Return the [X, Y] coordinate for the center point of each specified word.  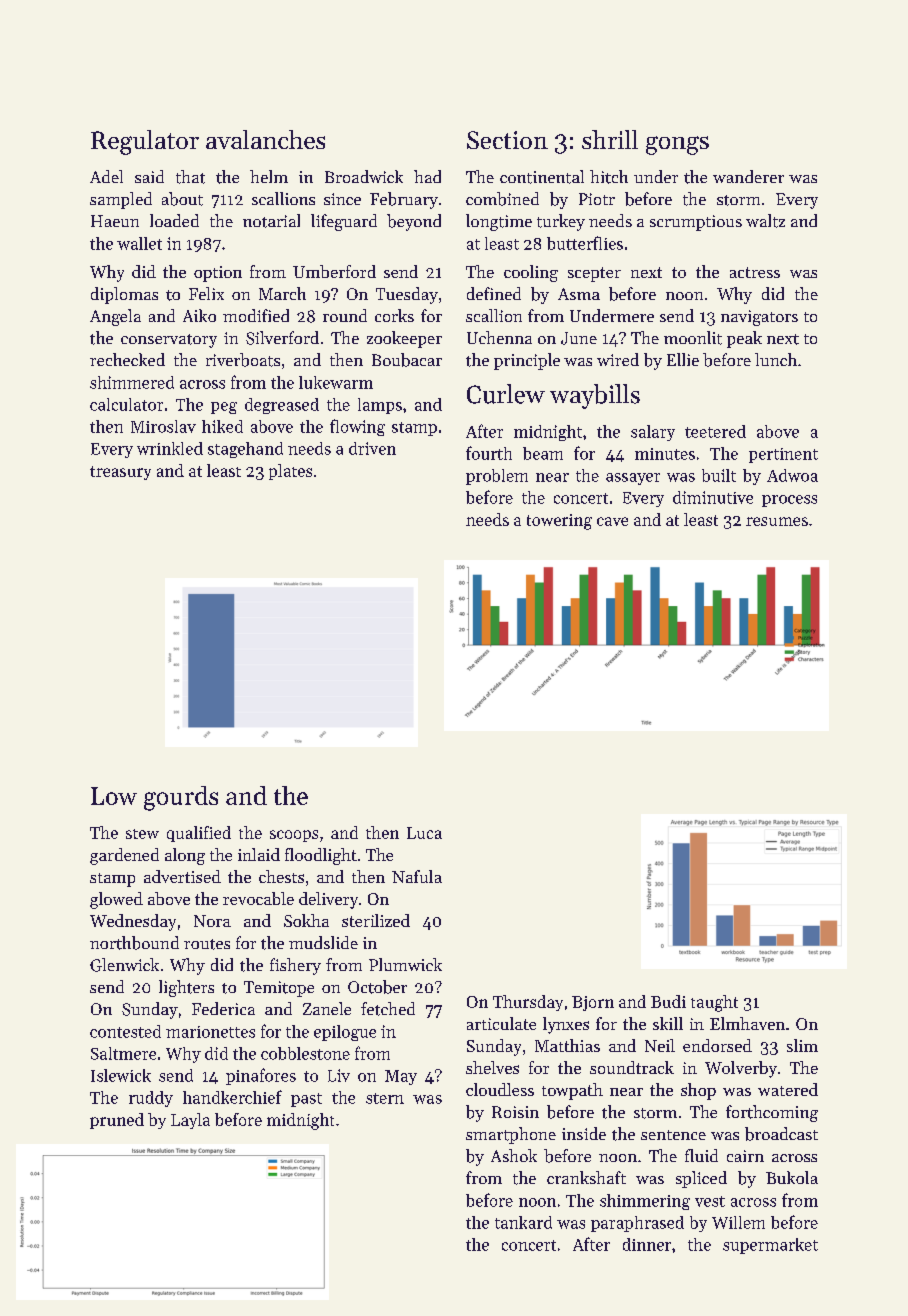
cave [612, 521]
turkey [561, 222]
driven [372, 448]
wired [618, 359]
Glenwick [124, 965]
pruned [117, 1121]
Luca [424, 833]
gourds [181, 798]
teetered [715, 431]
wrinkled [170, 448]
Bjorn [593, 1003]
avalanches [265, 139]
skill [668, 1023]
